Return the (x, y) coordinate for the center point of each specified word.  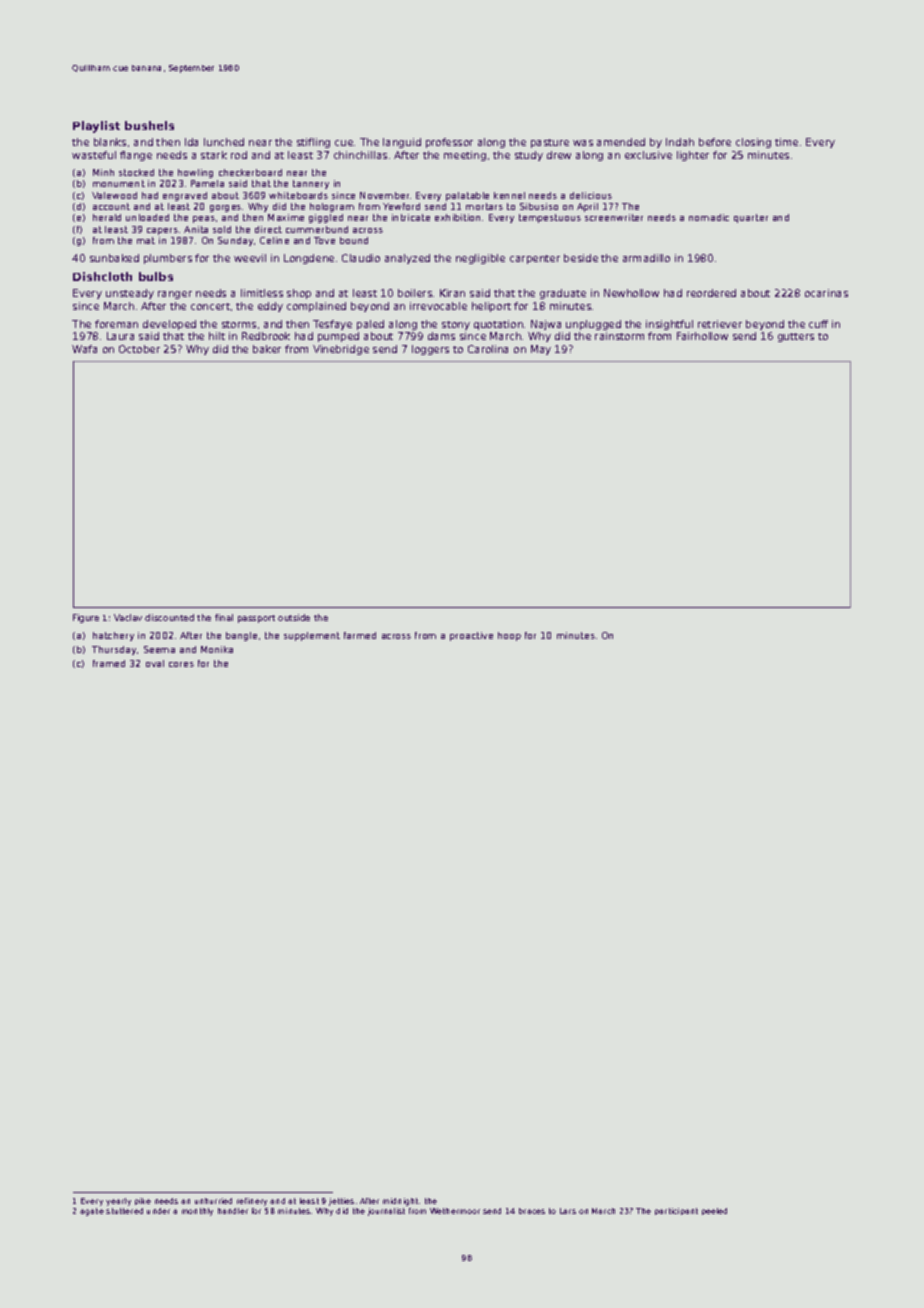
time (786, 142)
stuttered (124, 1211)
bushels (149, 125)
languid (402, 143)
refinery (252, 1202)
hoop (509, 636)
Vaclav (128, 617)
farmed (360, 635)
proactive (471, 636)
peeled (714, 1211)
